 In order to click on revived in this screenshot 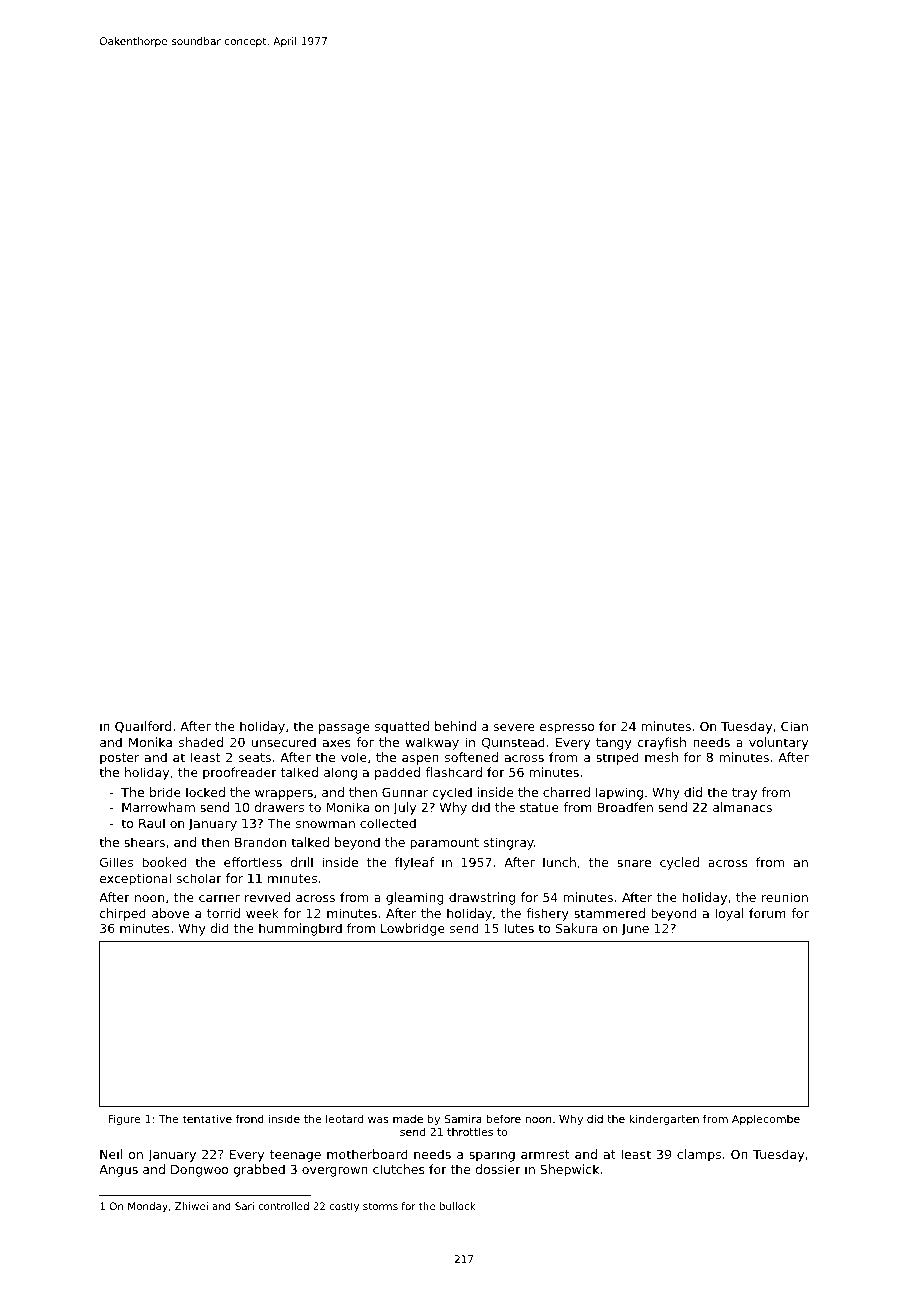, I will do `click(267, 897)`.
